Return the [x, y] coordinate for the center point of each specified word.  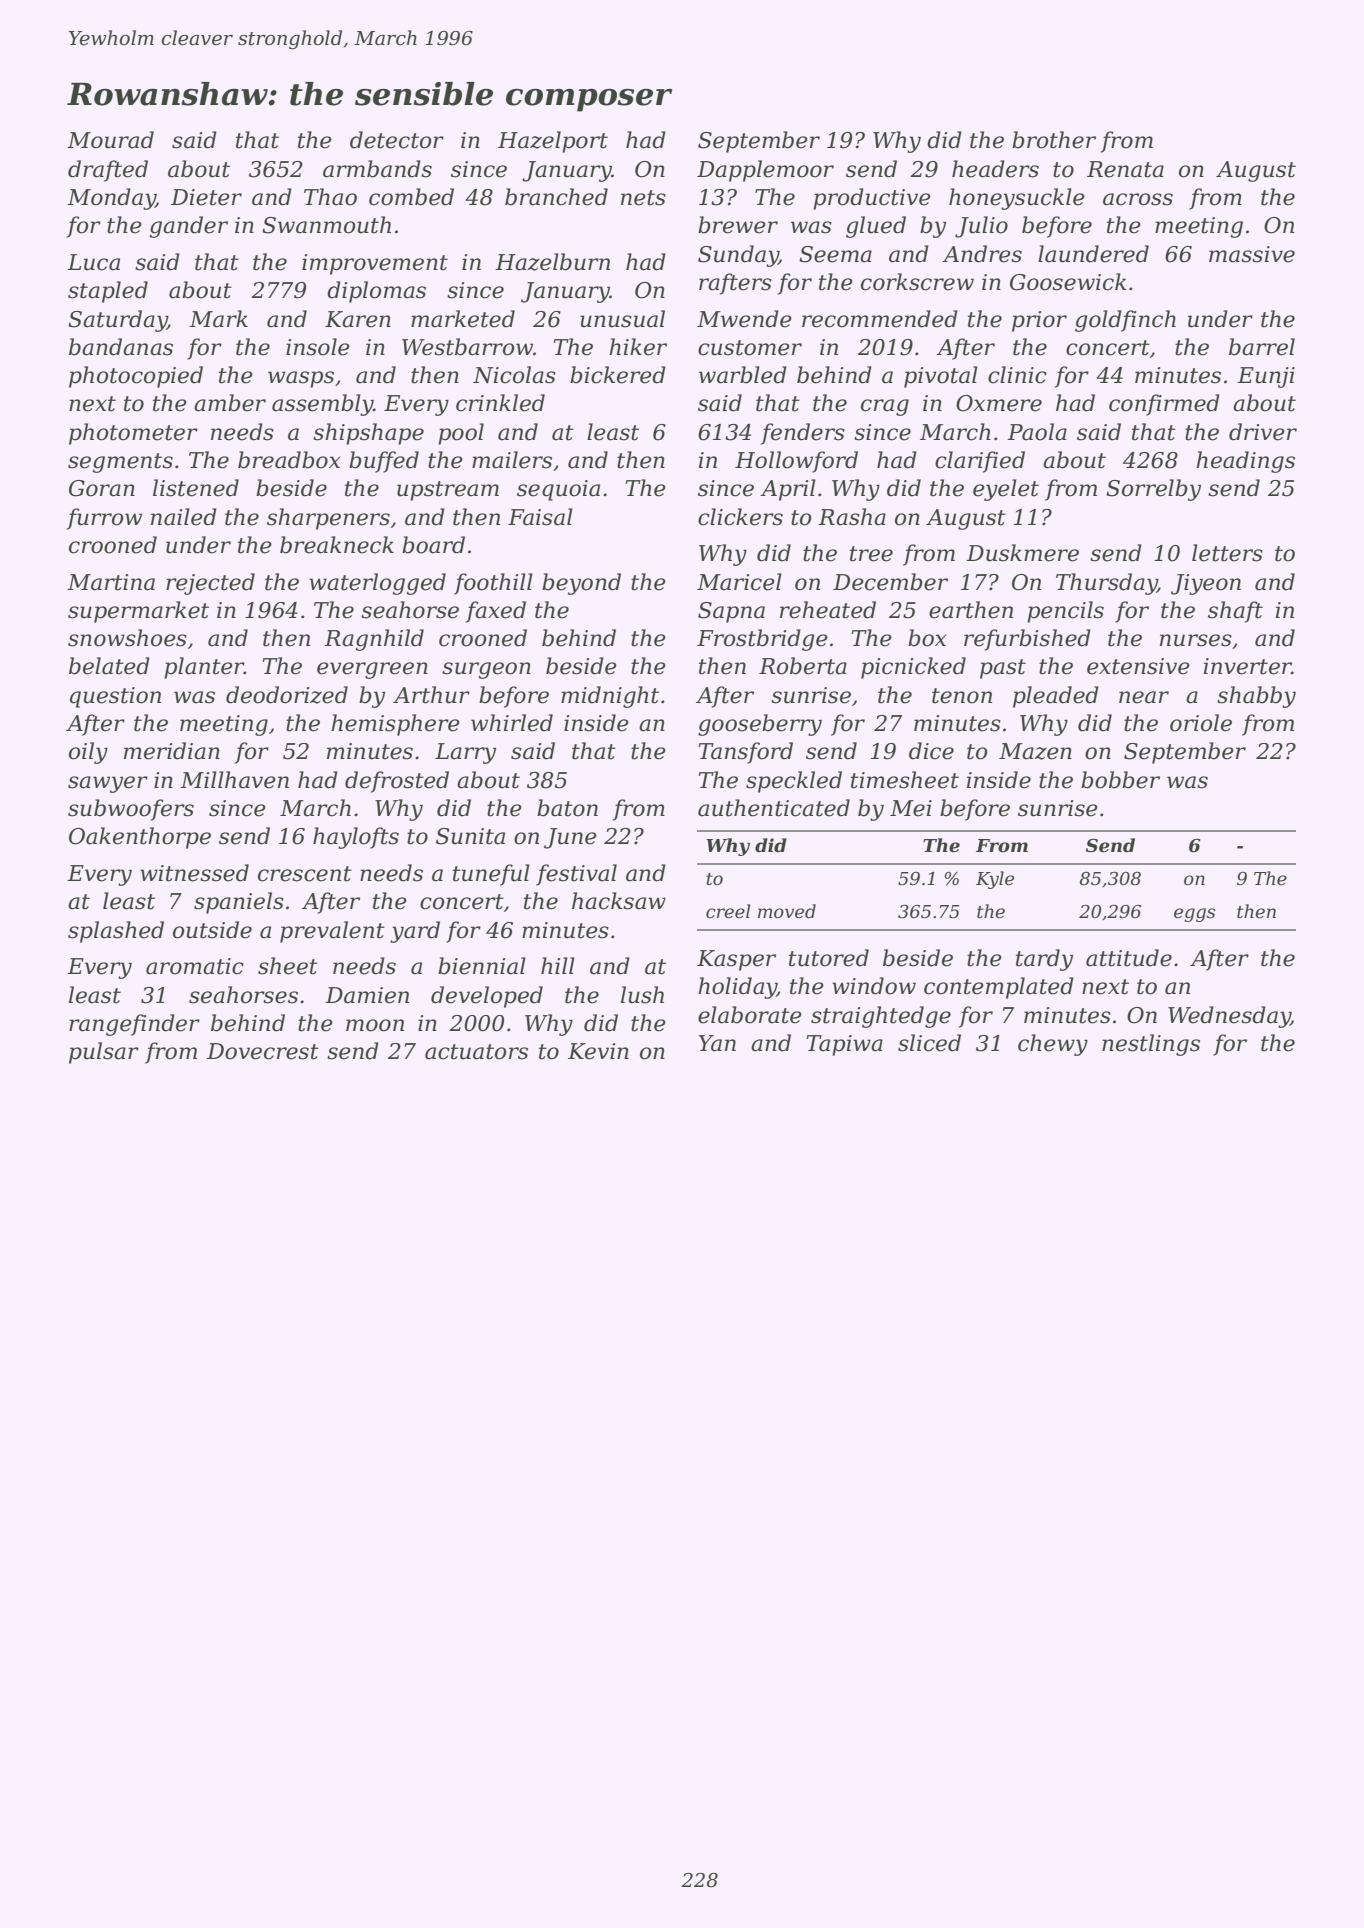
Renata [1125, 169]
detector [397, 140]
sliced [929, 1043]
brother [1054, 140]
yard [415, 932]
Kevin [598, 1051]
